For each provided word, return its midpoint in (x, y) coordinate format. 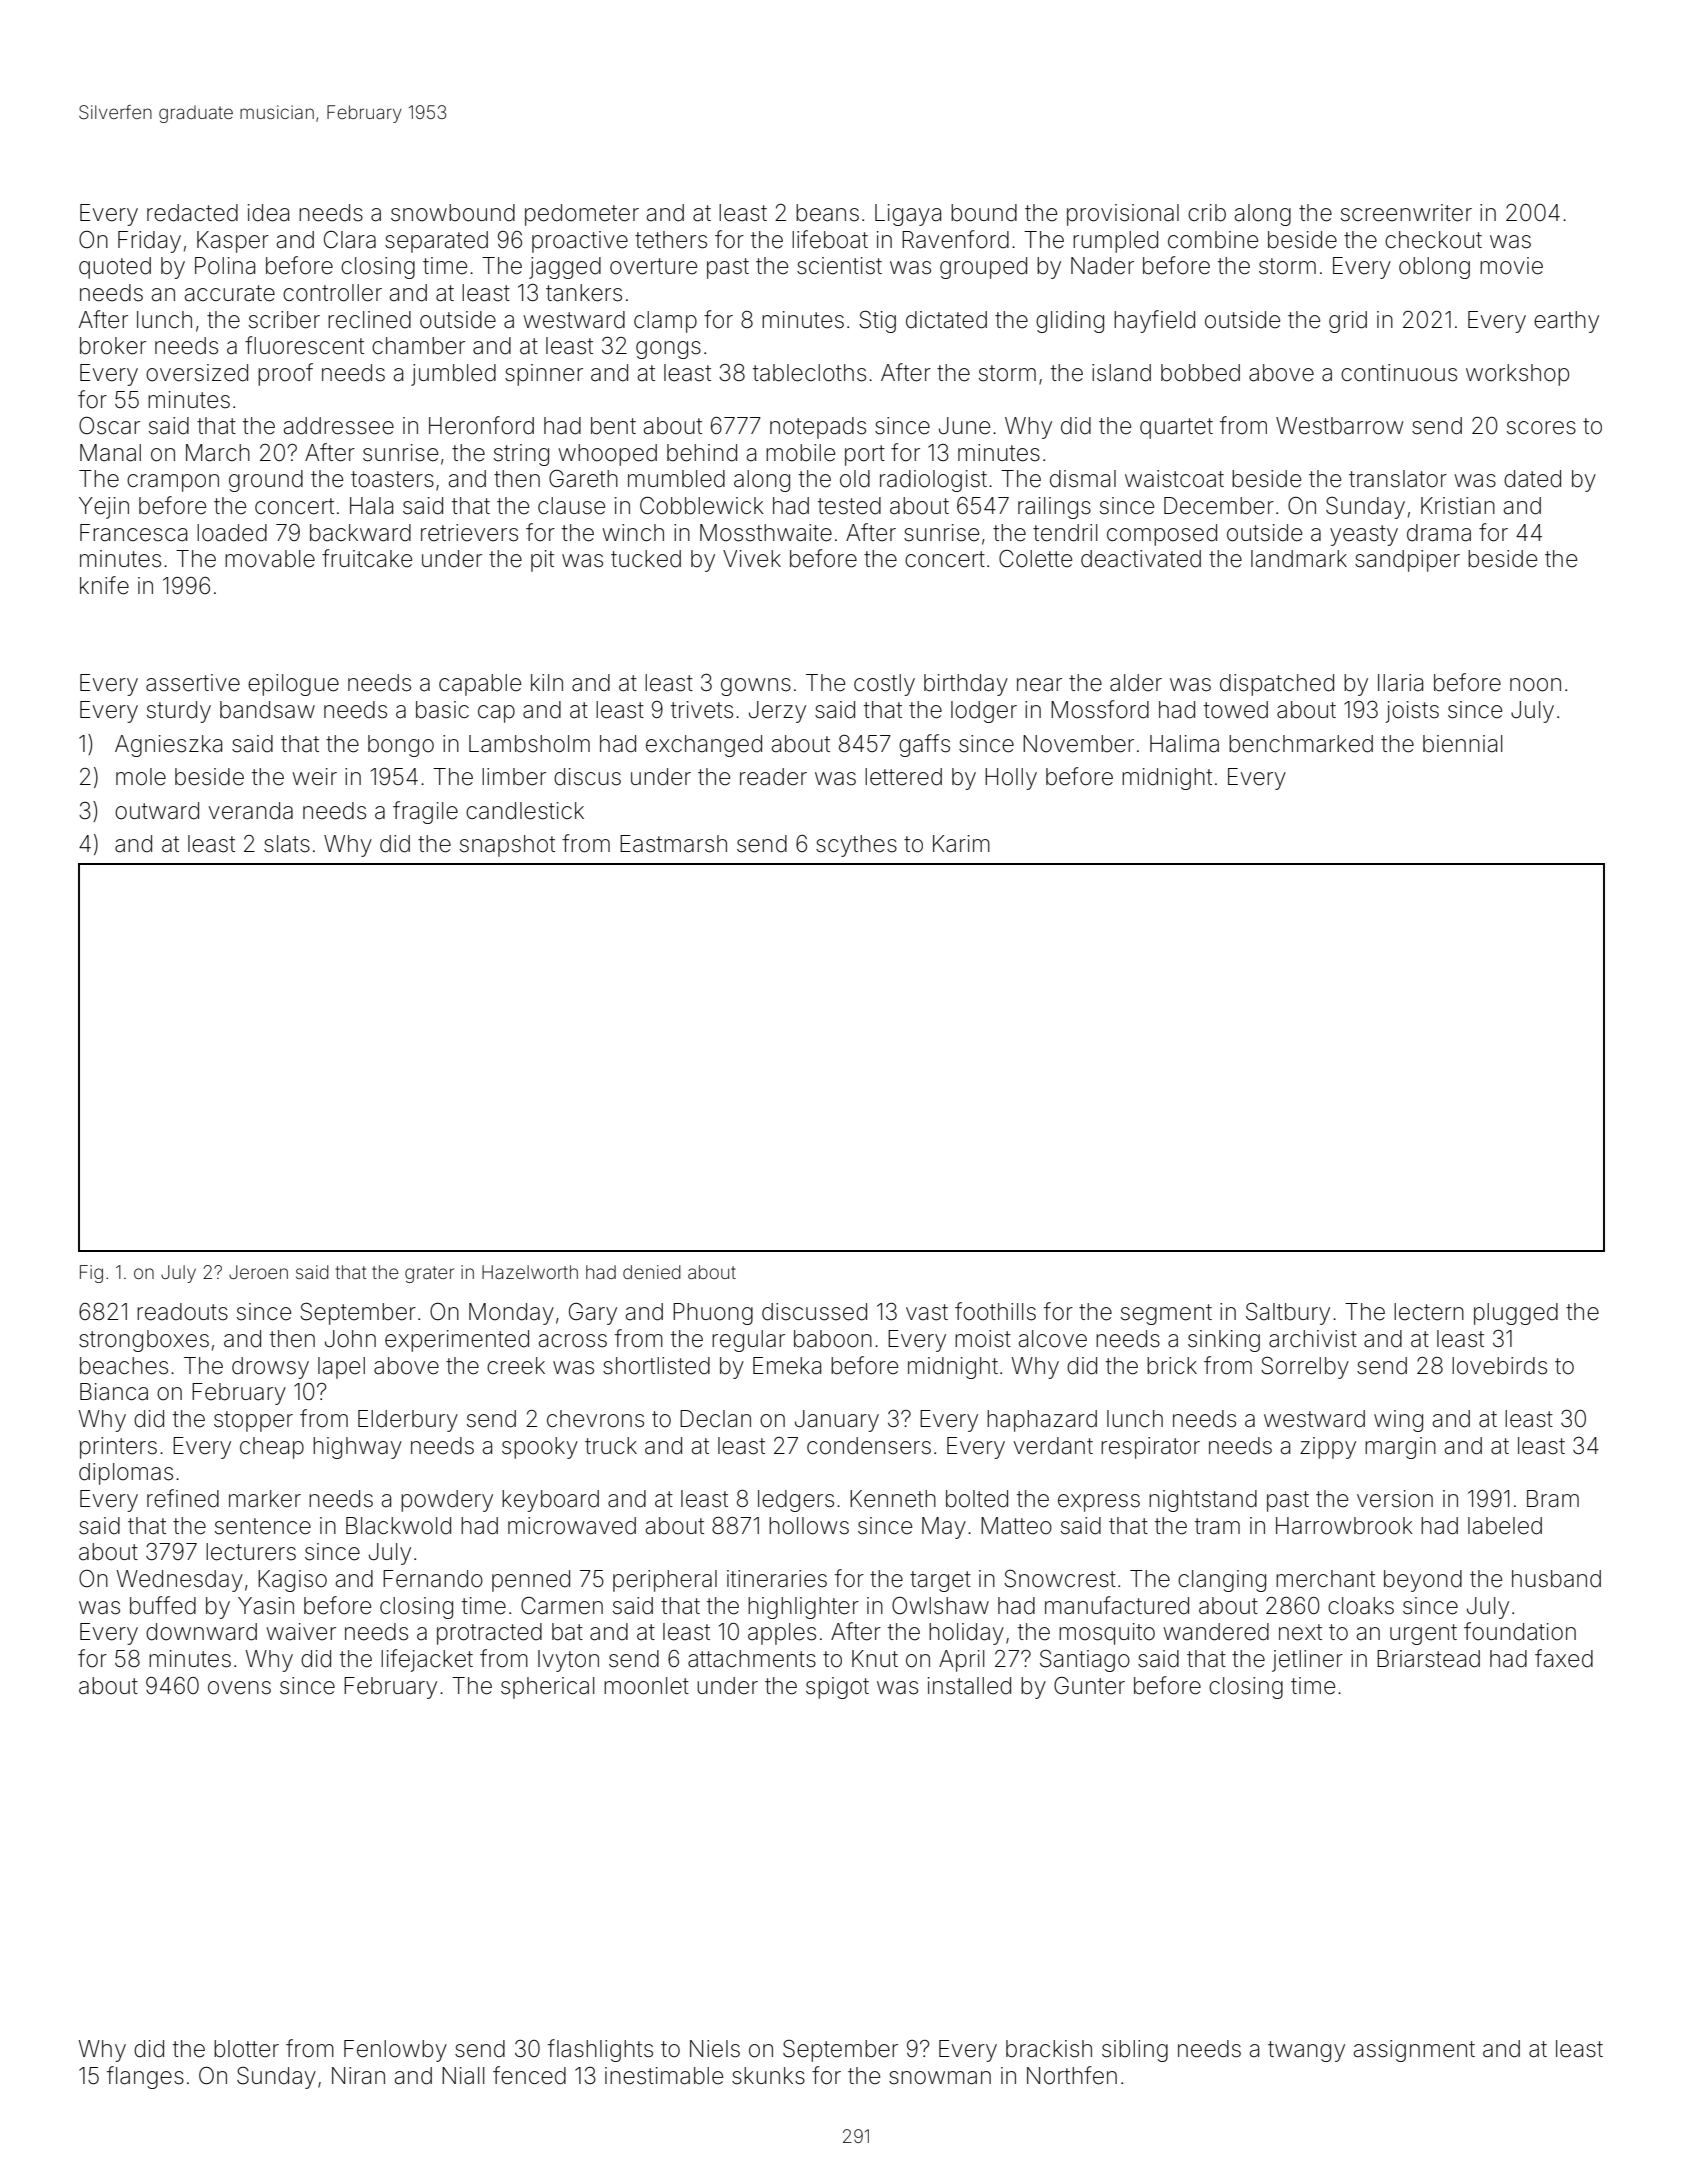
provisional (1123, 215)
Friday (149, 242)
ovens (239, 1688)
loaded (232, 533)
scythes (856, 846)
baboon (833, 1339)
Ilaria (1400, 683)
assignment (1414, 2051)
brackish (1049, 2049)
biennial (1462, 744)
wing (1398, 1421)
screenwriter (1406, 213)
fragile (425, 812)
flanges (145, 2077)
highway (357, 1448)
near (1039, 685)
